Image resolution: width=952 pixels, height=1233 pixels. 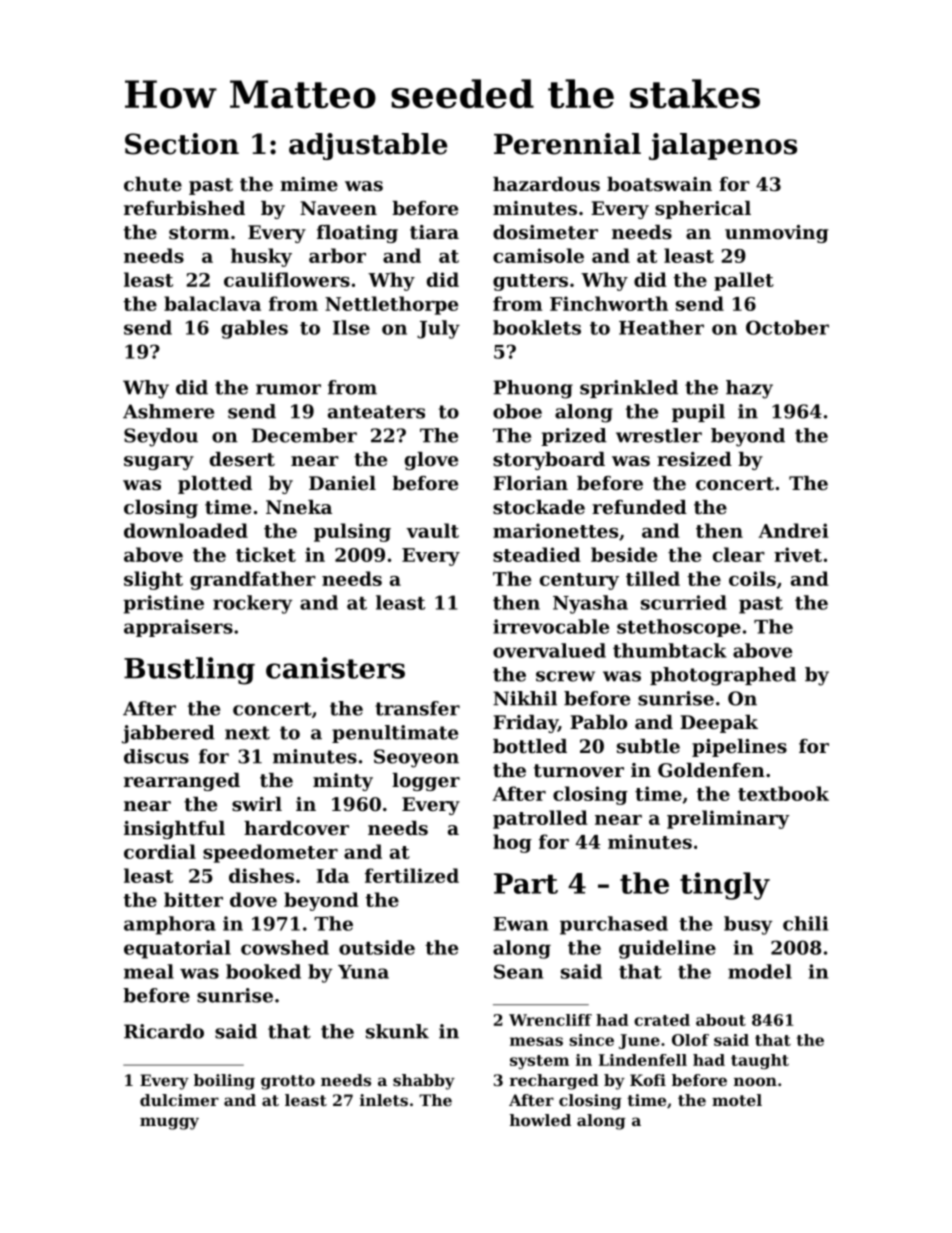 What do you see at coordinates (368, 146) in the screenshot?
I see `adjustable` at bounding box center [368, 146].
